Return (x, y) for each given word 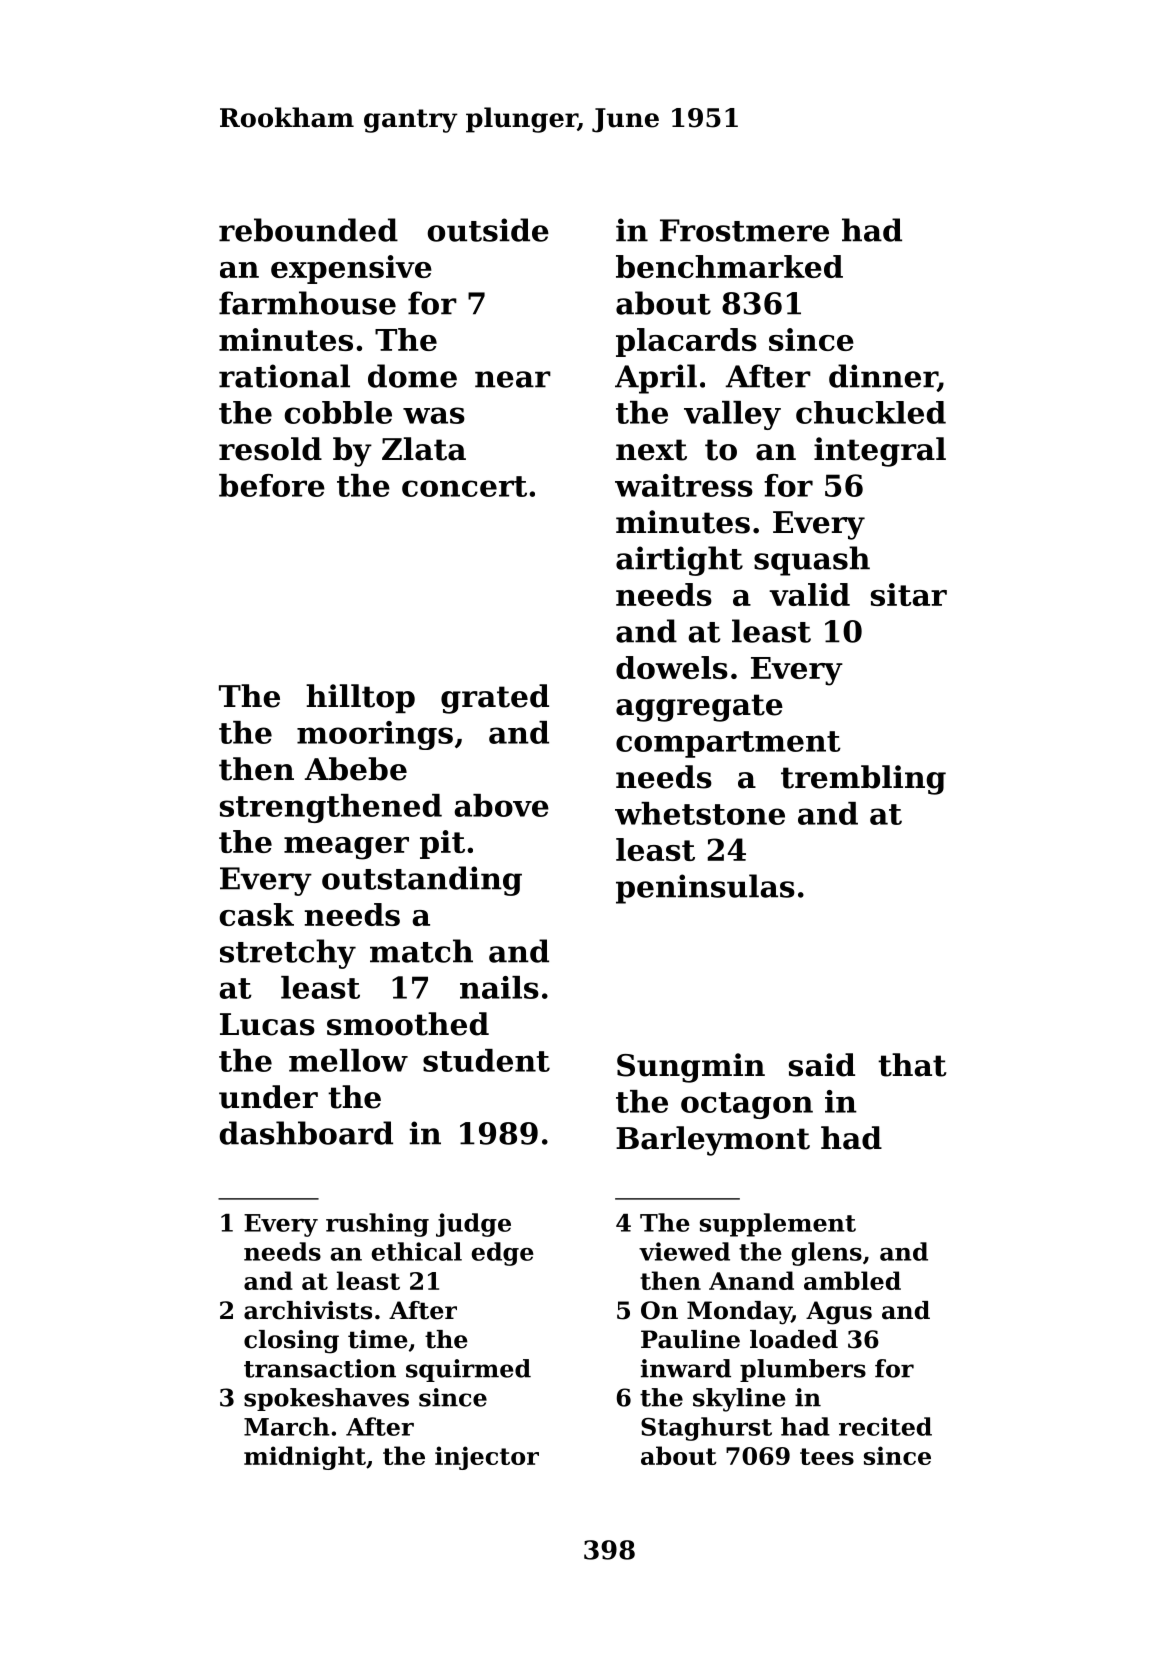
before (272, 485)
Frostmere (744, 230)
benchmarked (729, 266)
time (378, 1339)
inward (686, 1368)
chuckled (871, 412)
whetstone (700, 813)
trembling (863, 780)
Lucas (267, 1024)
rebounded (308, 230)
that (912, 1065)
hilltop (360, 698)
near (513, 379)
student (486, 1060)
